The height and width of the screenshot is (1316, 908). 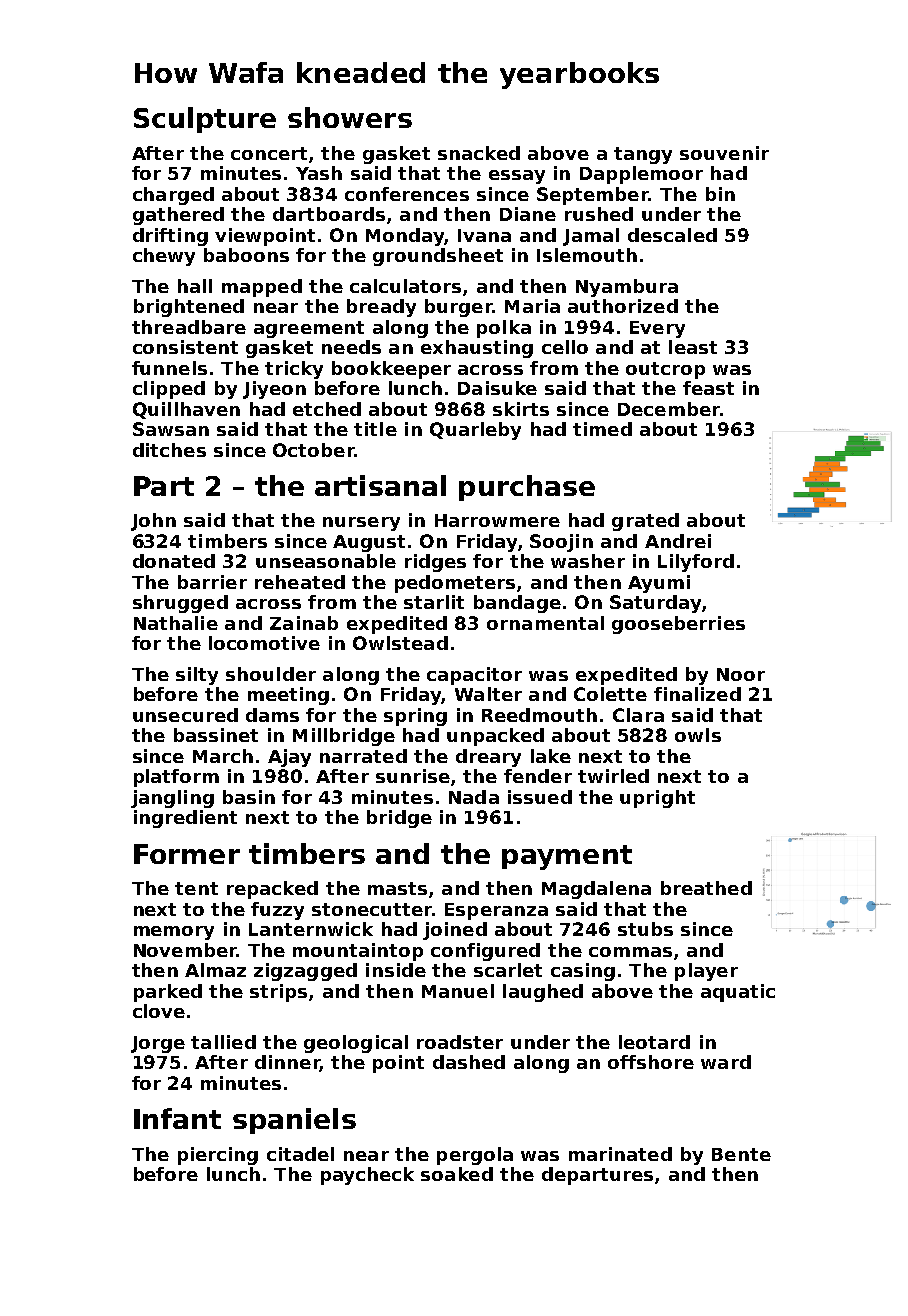 What do you see at coordinates (488, 758) in the screenshot?
I see `dreary` at bounding box center [488, 758].
